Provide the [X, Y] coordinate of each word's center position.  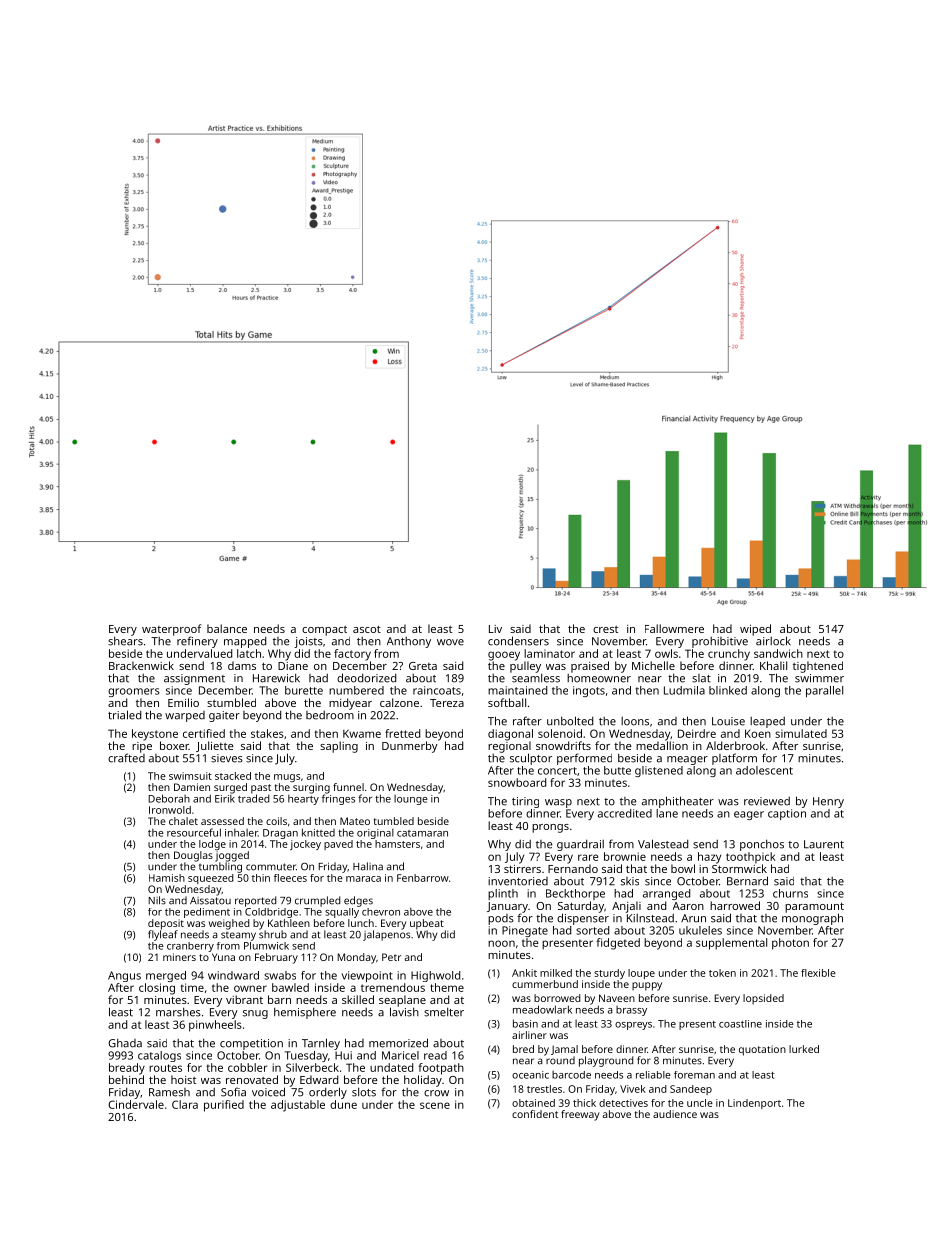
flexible [818, 973]
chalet [183, 821]
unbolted [570, 721]
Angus [124, 976]
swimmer [819, 678]
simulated [801, 733]
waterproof [172, 630]
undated [391, 1067]
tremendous [393, 987]
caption [787, 814]
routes [165, 1068]
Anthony [409, 642]
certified [204, 733]
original [375, 834]
